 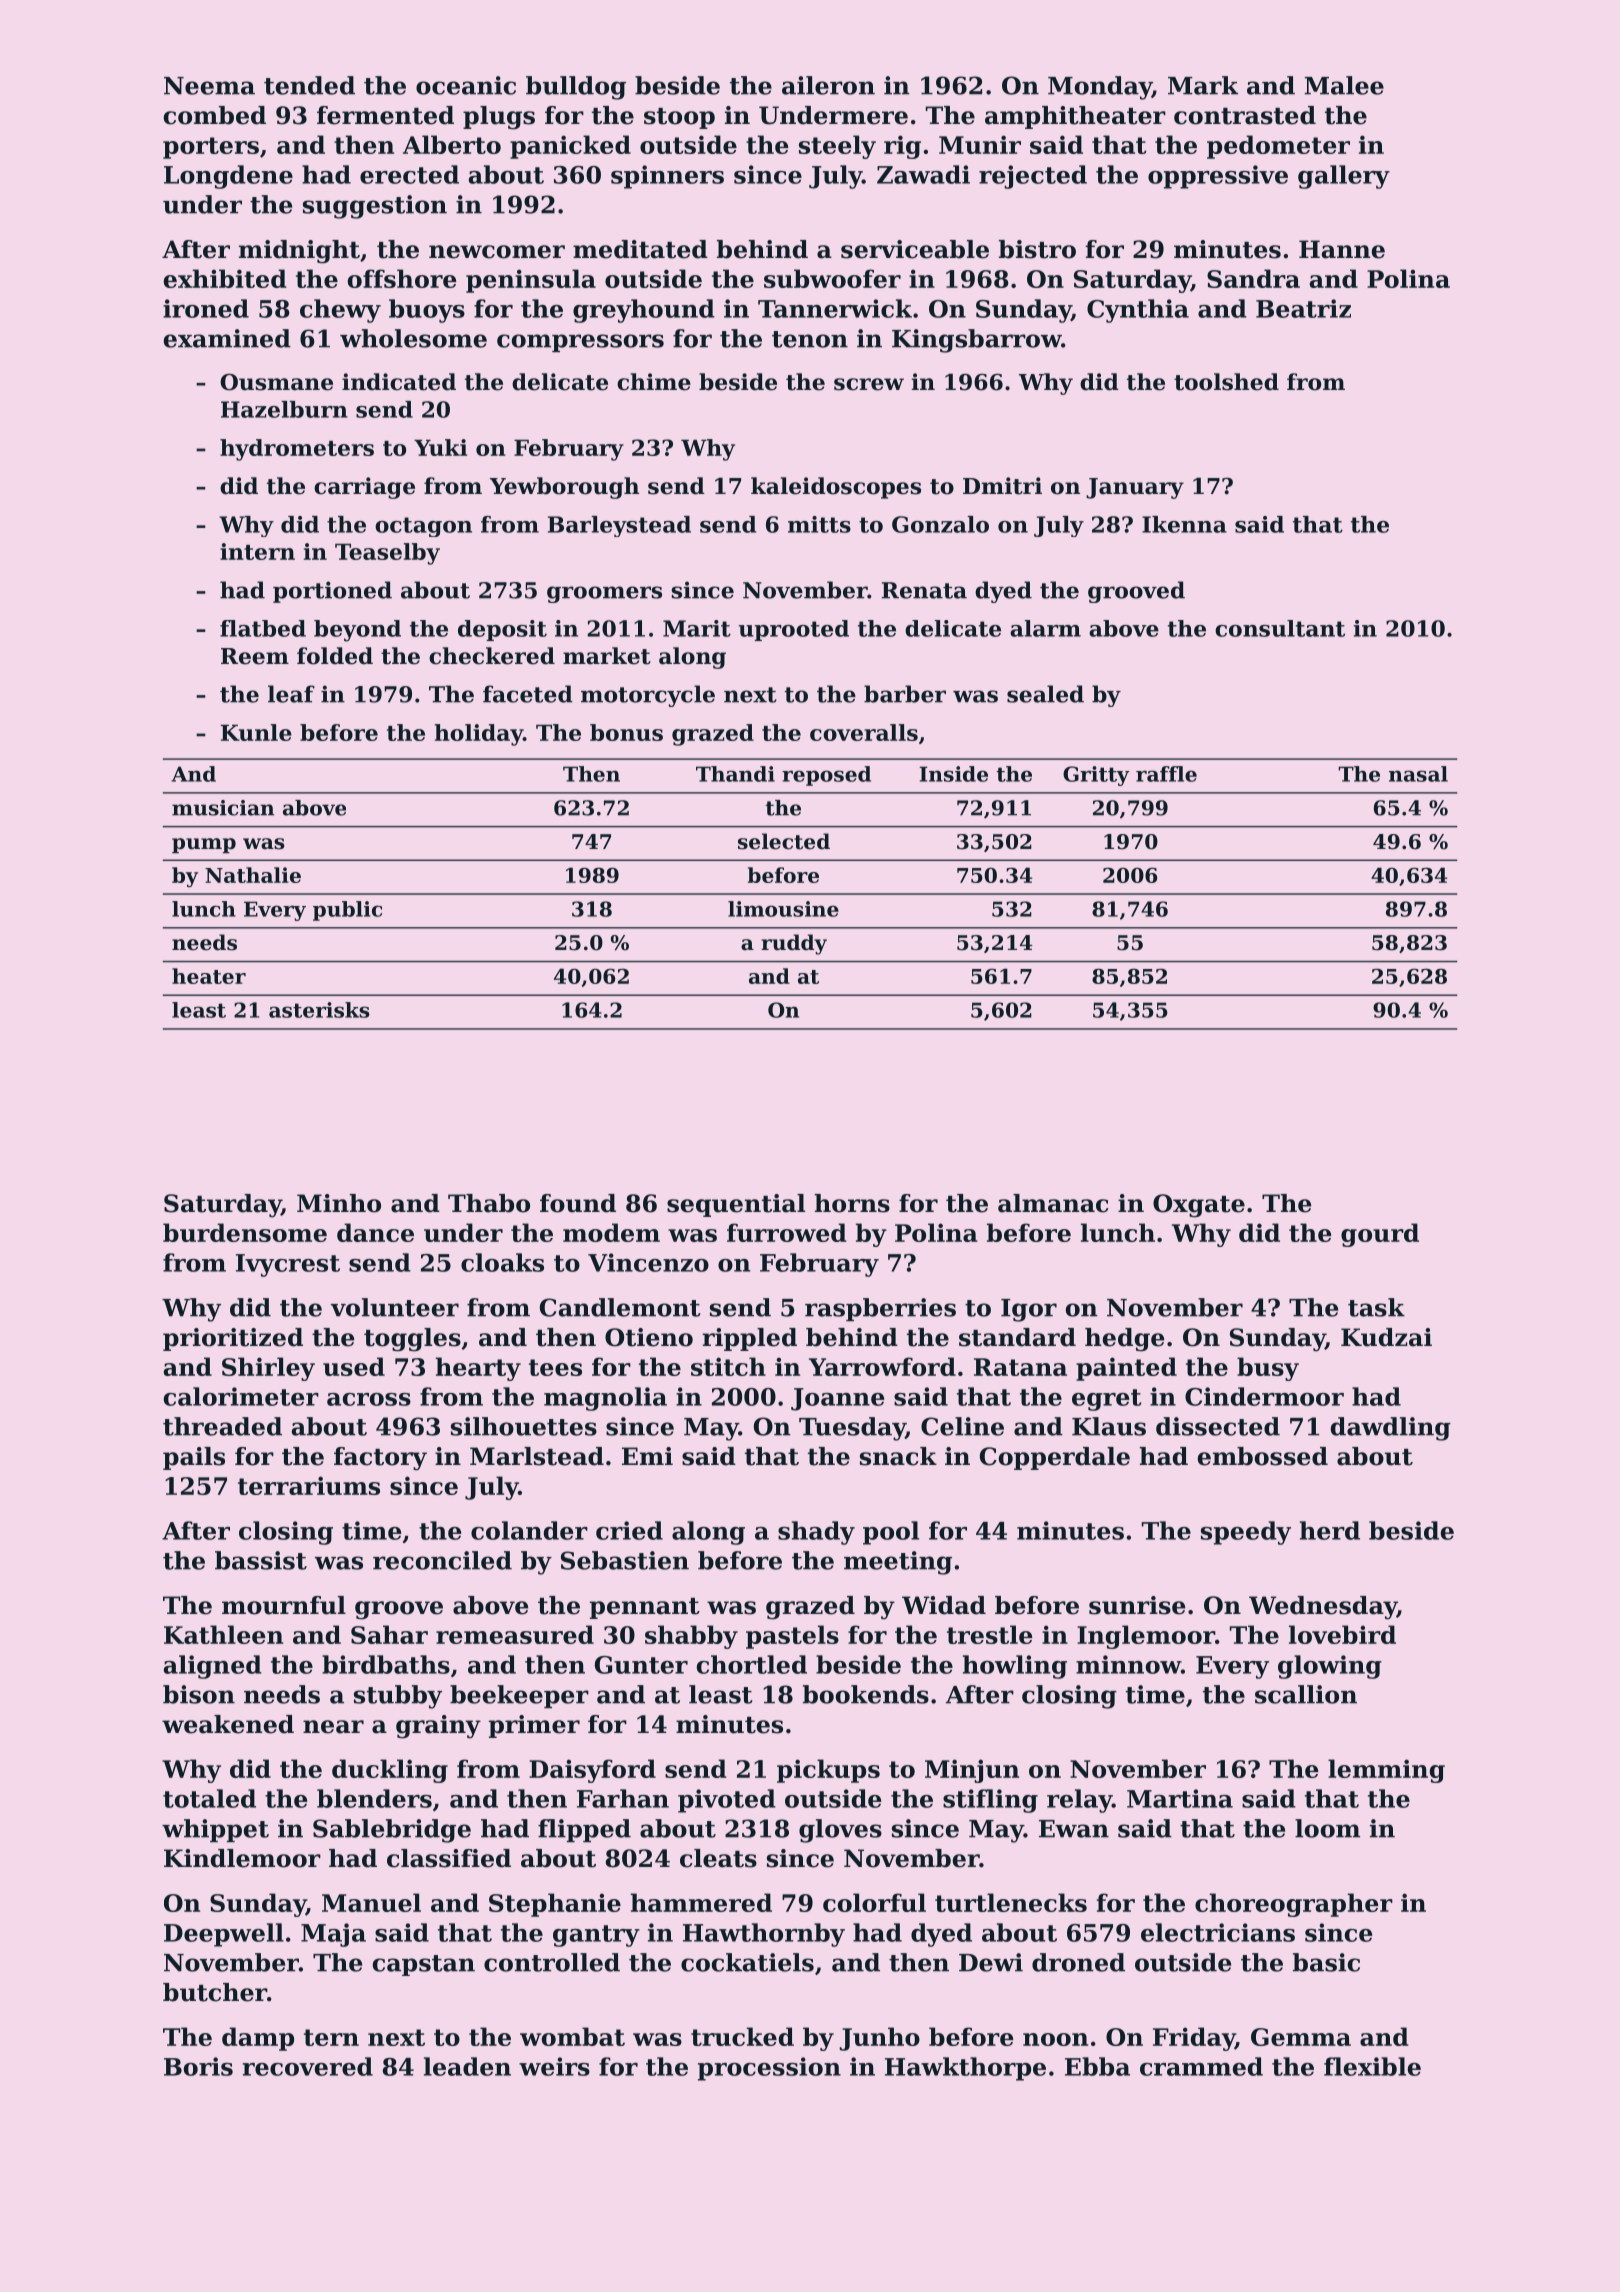 What do you see at coordinates (307, 2066) in the screenshot?
I see `recovered` at bounding box center [307, 2066].
